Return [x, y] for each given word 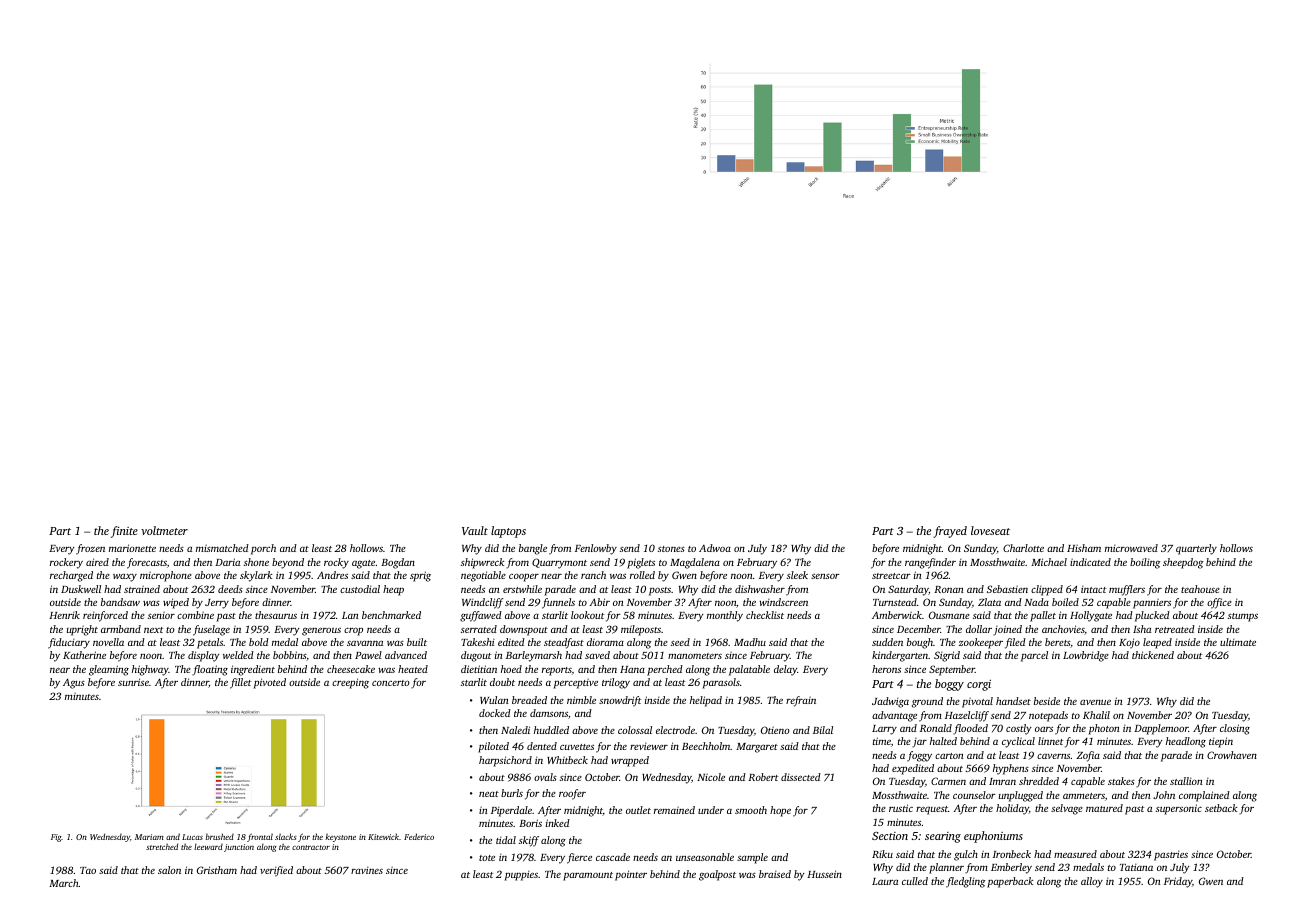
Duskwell [81, 589]
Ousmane [949, 615]
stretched [162, 846]
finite [124, 532]
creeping [350, 683]
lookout [587, 615]
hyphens [1011, 769]
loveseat [990, 530]
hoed [511, 669]
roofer [572, 794]
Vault [475, 530]
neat [489, 794]
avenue [1095, 702]
